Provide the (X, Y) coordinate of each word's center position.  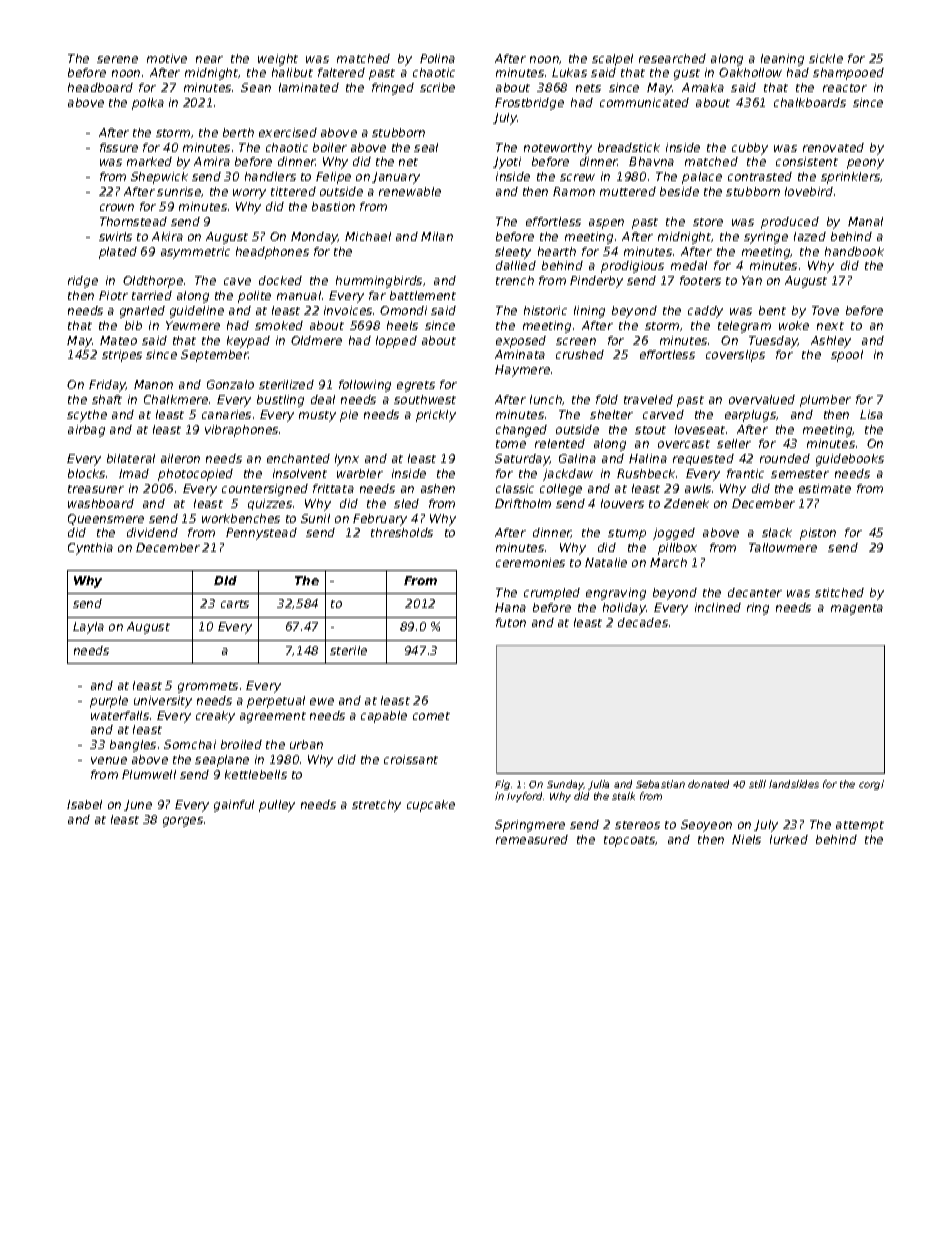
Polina (437, 58)
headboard (100, 87)
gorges (183, 822)
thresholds (402, 532)
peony (865, 164)
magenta (857, 609)
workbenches (241, 518)
